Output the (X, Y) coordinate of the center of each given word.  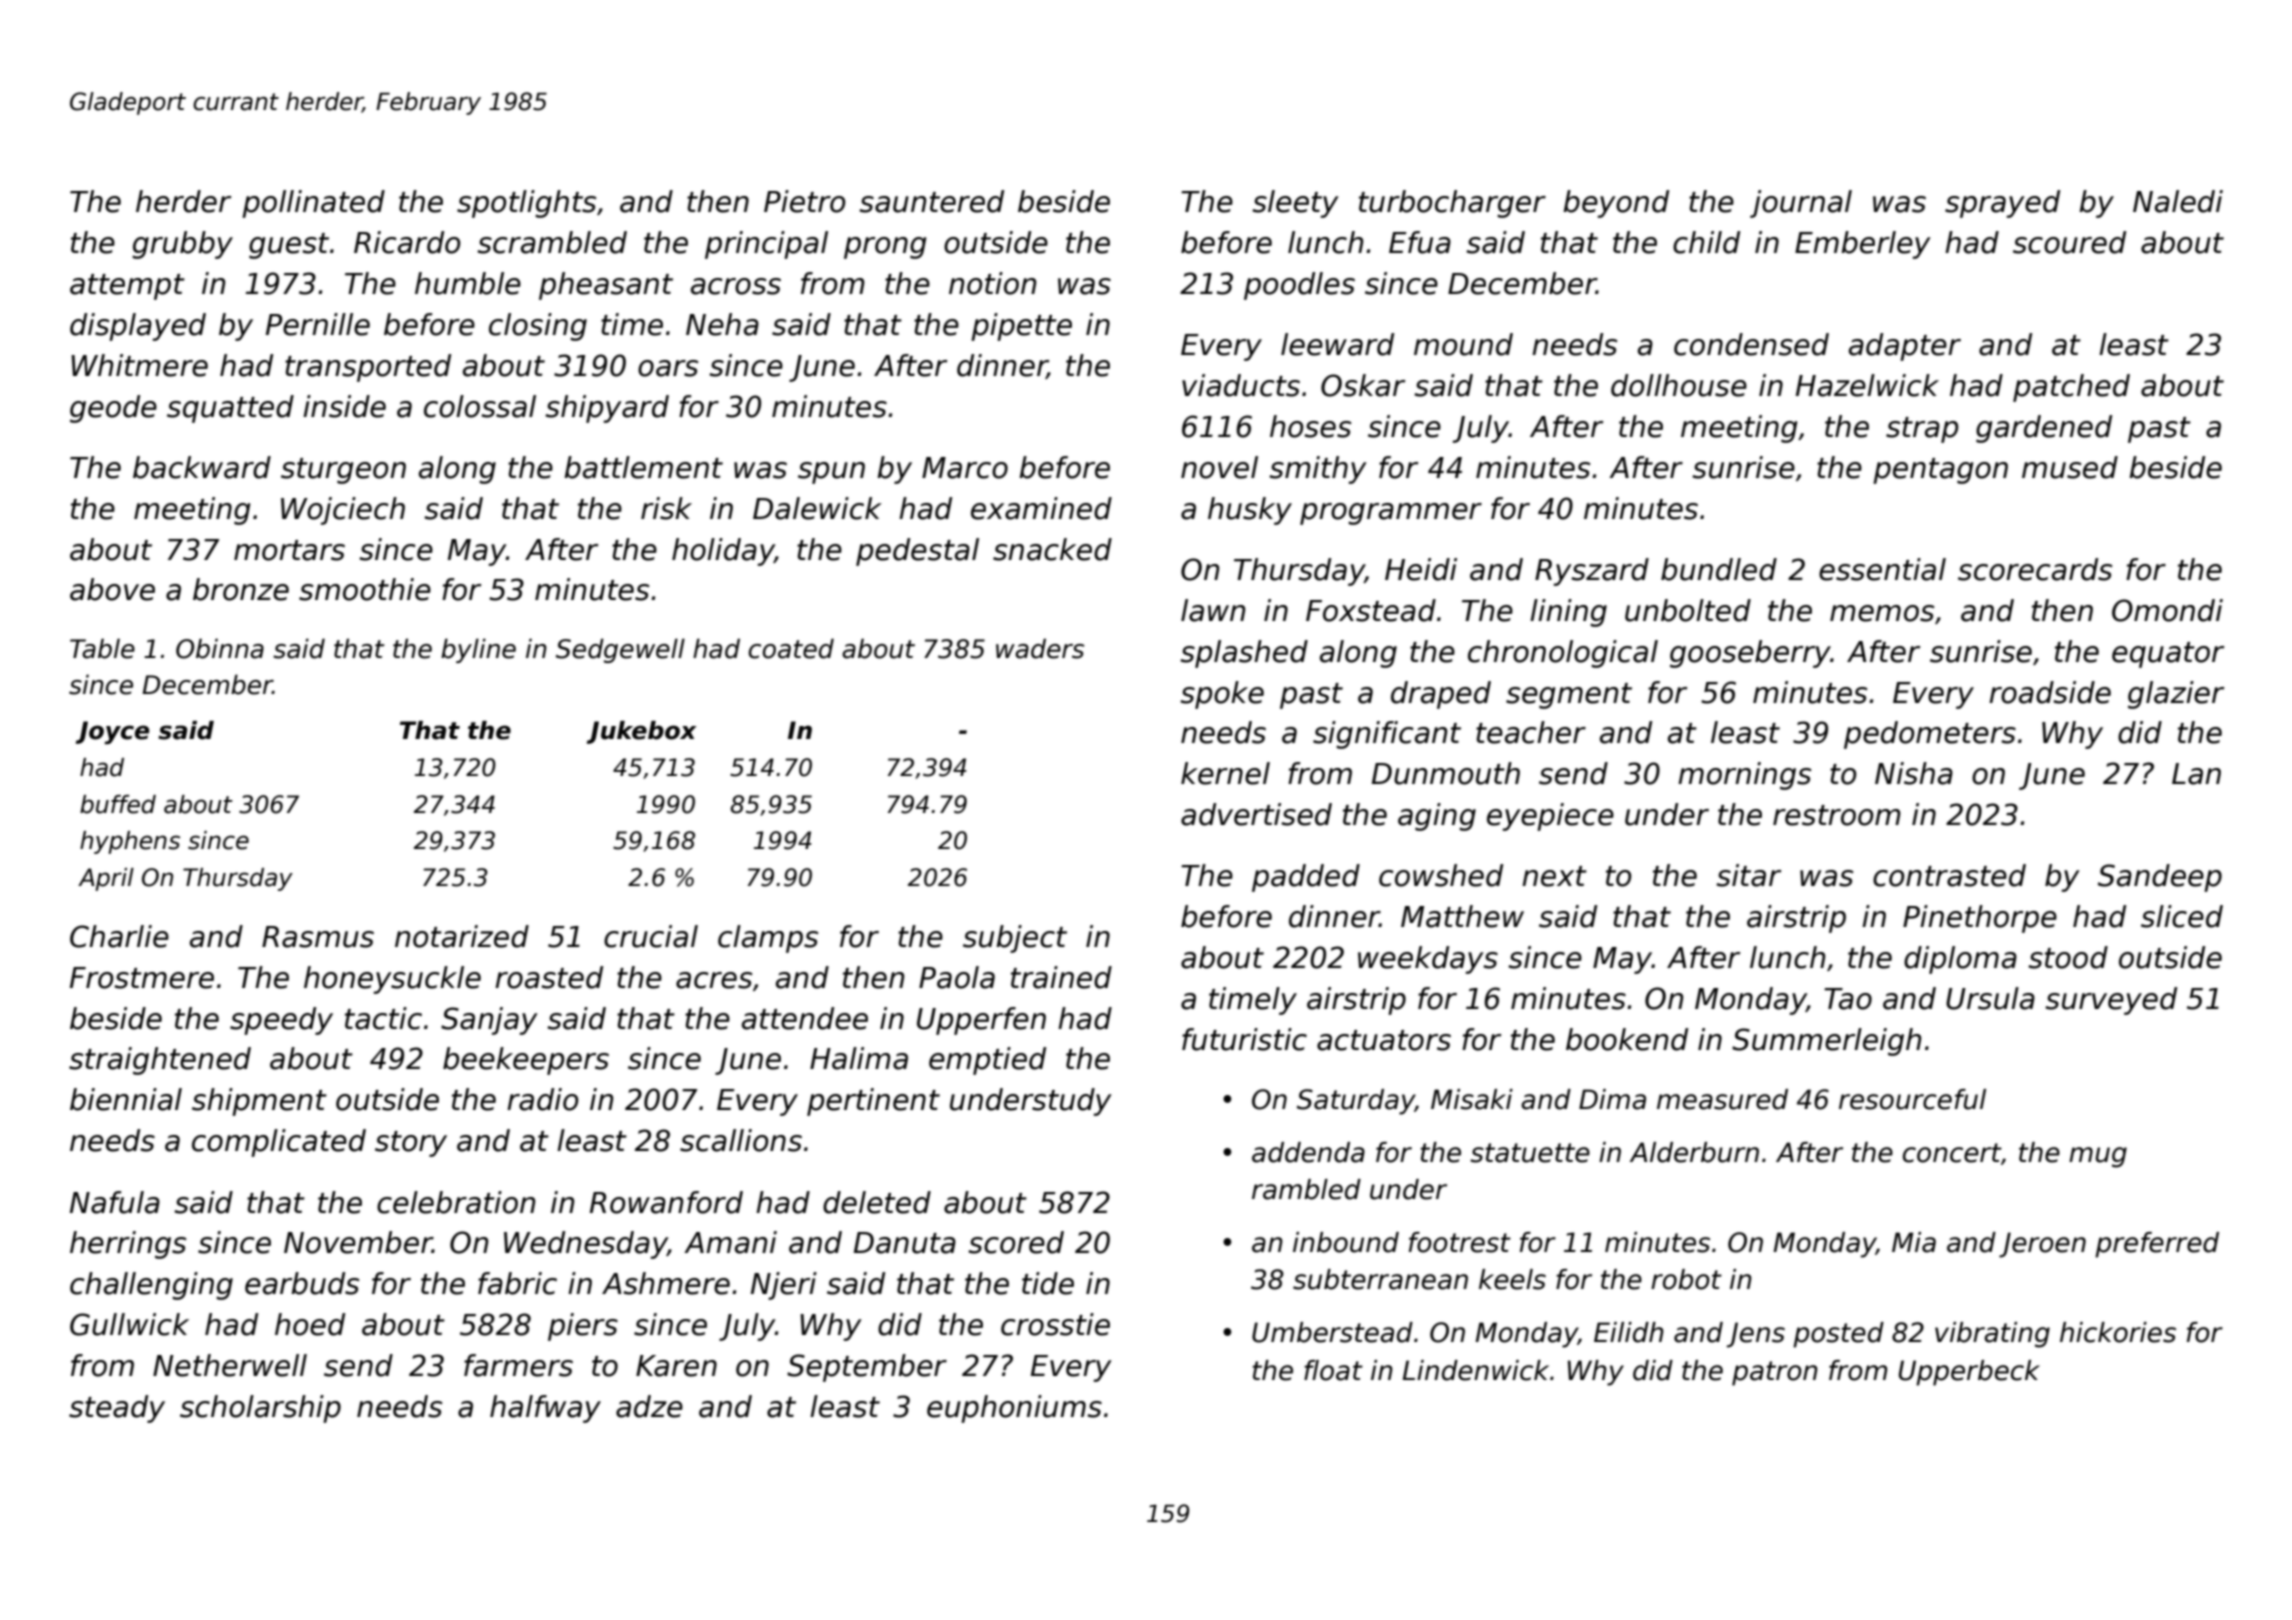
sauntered (932, 201)
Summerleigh (1826, 1042)
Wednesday (585, 1245)
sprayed (2002, 204)
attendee (805, 1018)
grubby (182, 245)
